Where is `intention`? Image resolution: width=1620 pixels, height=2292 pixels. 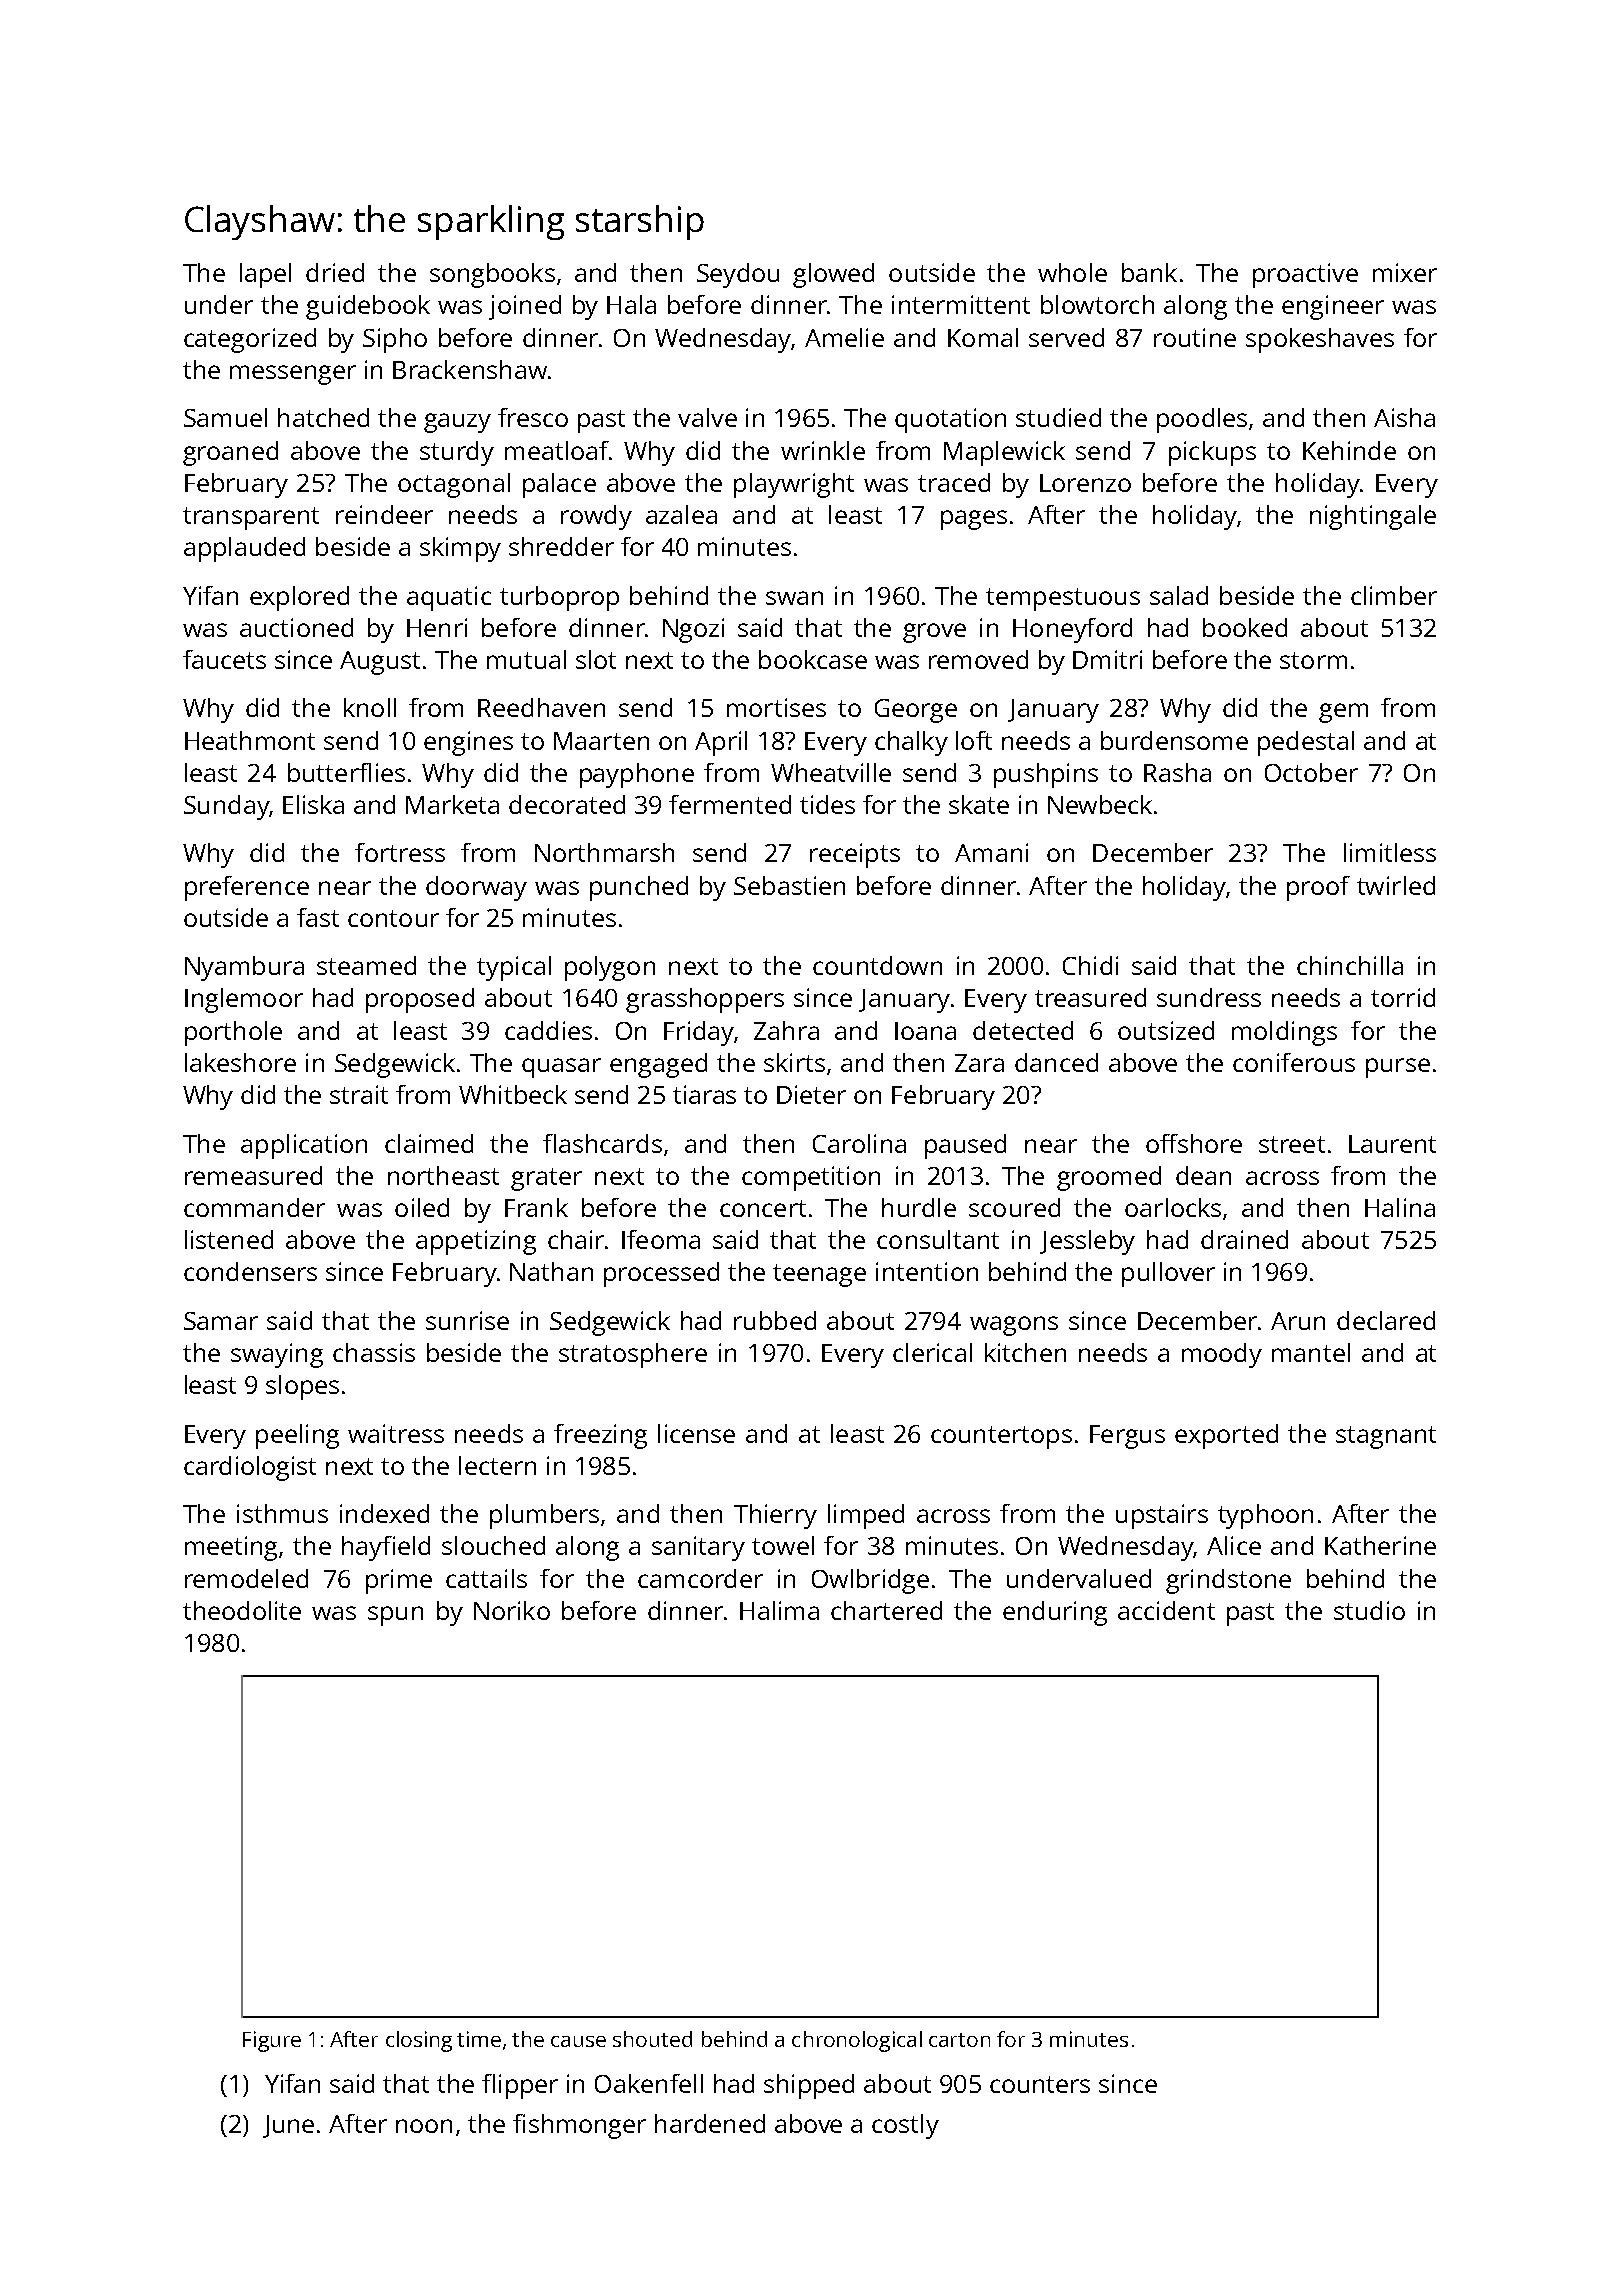
intention is located at coordinates (927, 1271).
